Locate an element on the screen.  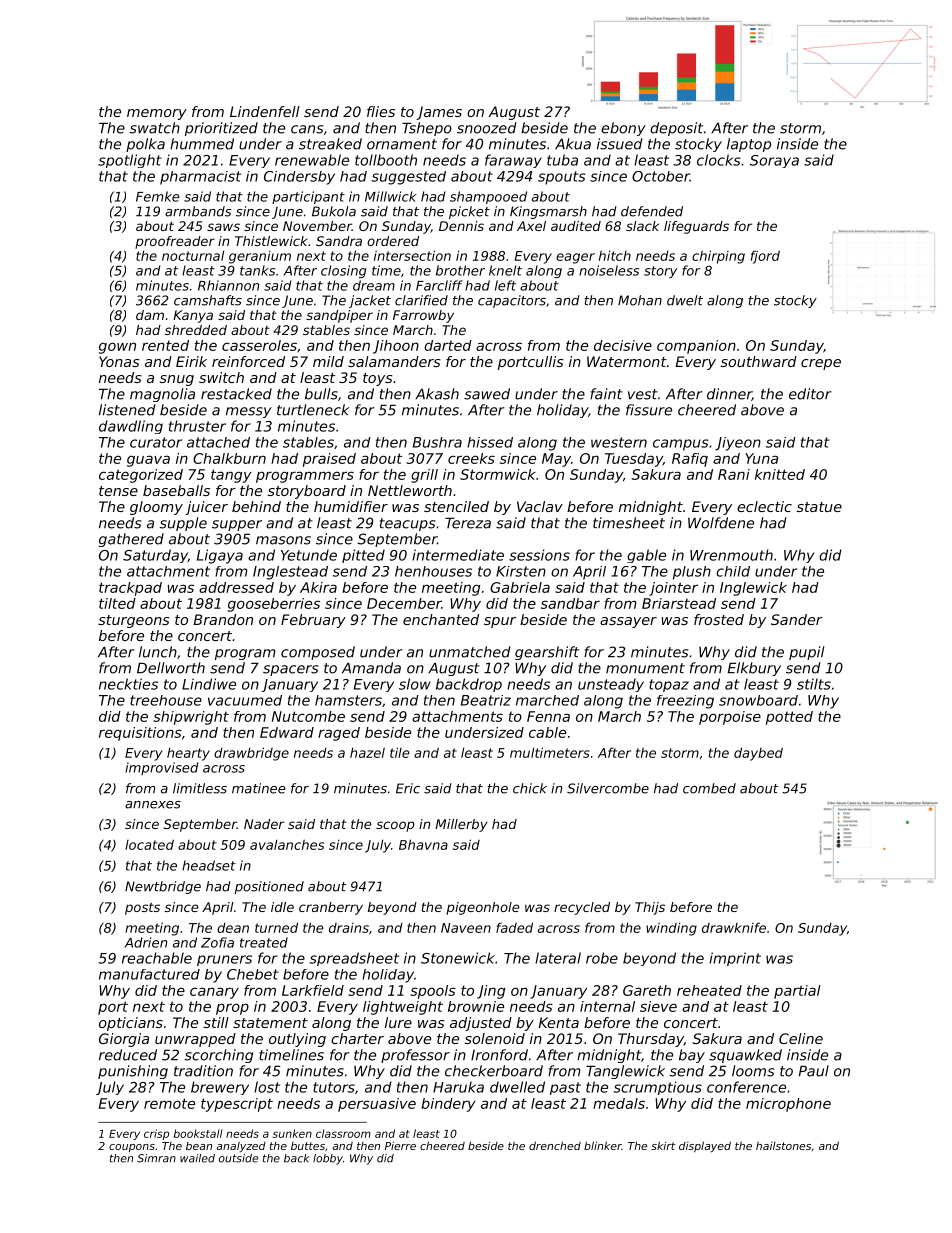
remote is located at coordinates (169, 1103).
